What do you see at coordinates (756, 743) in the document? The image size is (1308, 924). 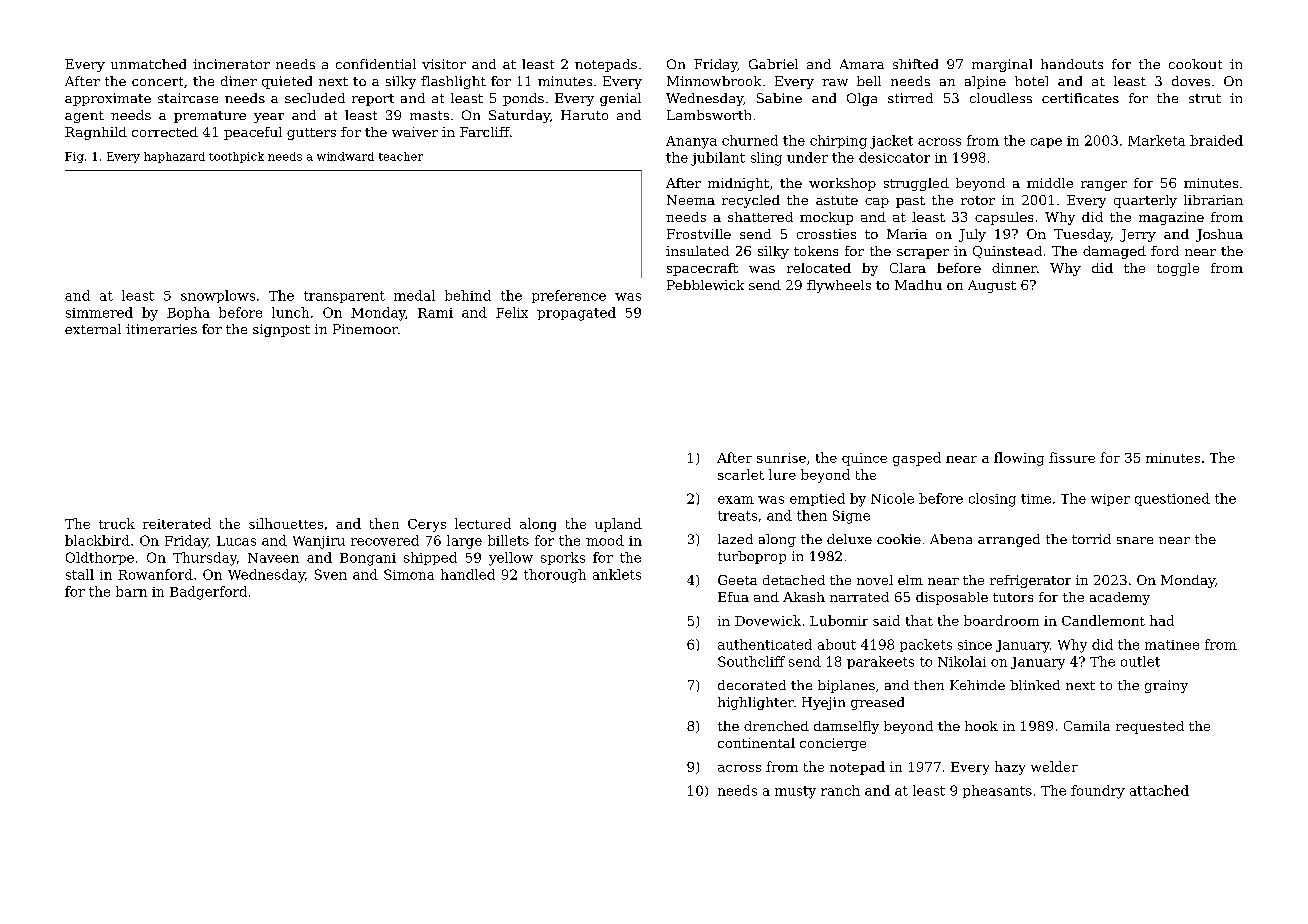 I see `continental` at bounding box center [756, 743].
